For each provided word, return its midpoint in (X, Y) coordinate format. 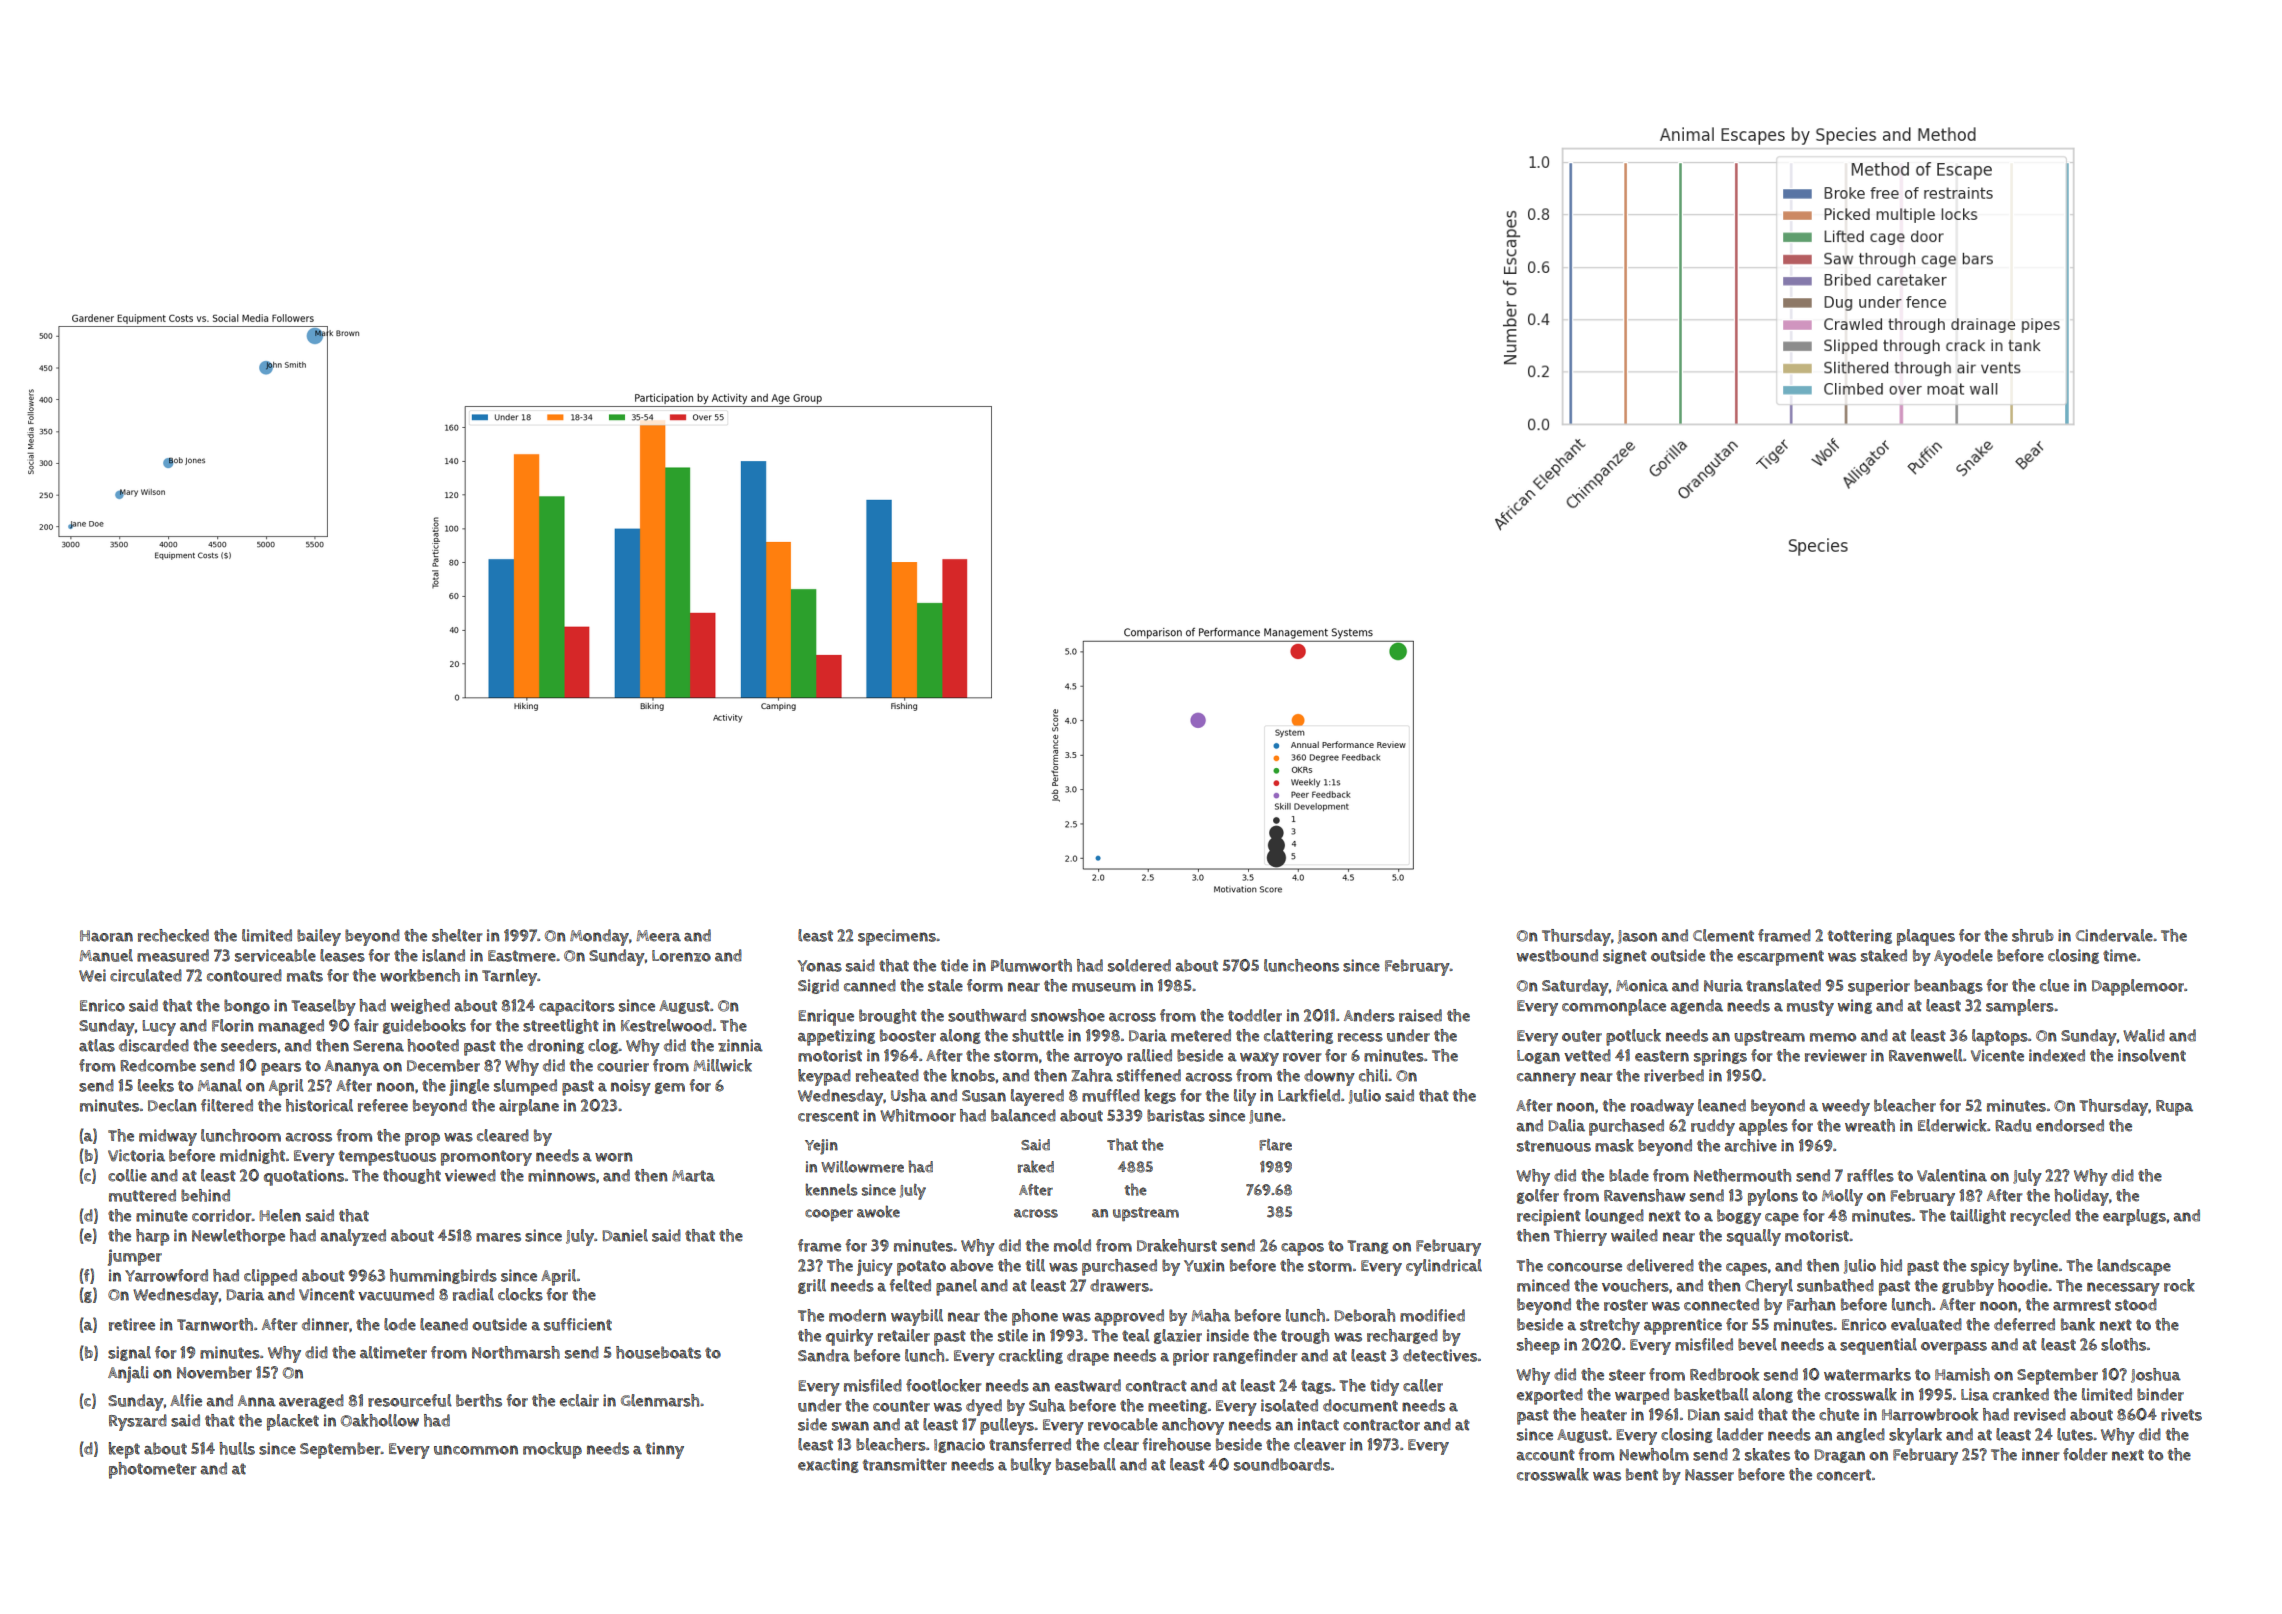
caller (1423, 1385)
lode (400, 1324)
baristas (1176, 1115)
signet (1625, 956)
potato (921, 1268)
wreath (1870, 1125)
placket (293, 1422)
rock (2179, 1285)
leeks (156, 1085)
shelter (457, 935)
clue (2054, 985)
